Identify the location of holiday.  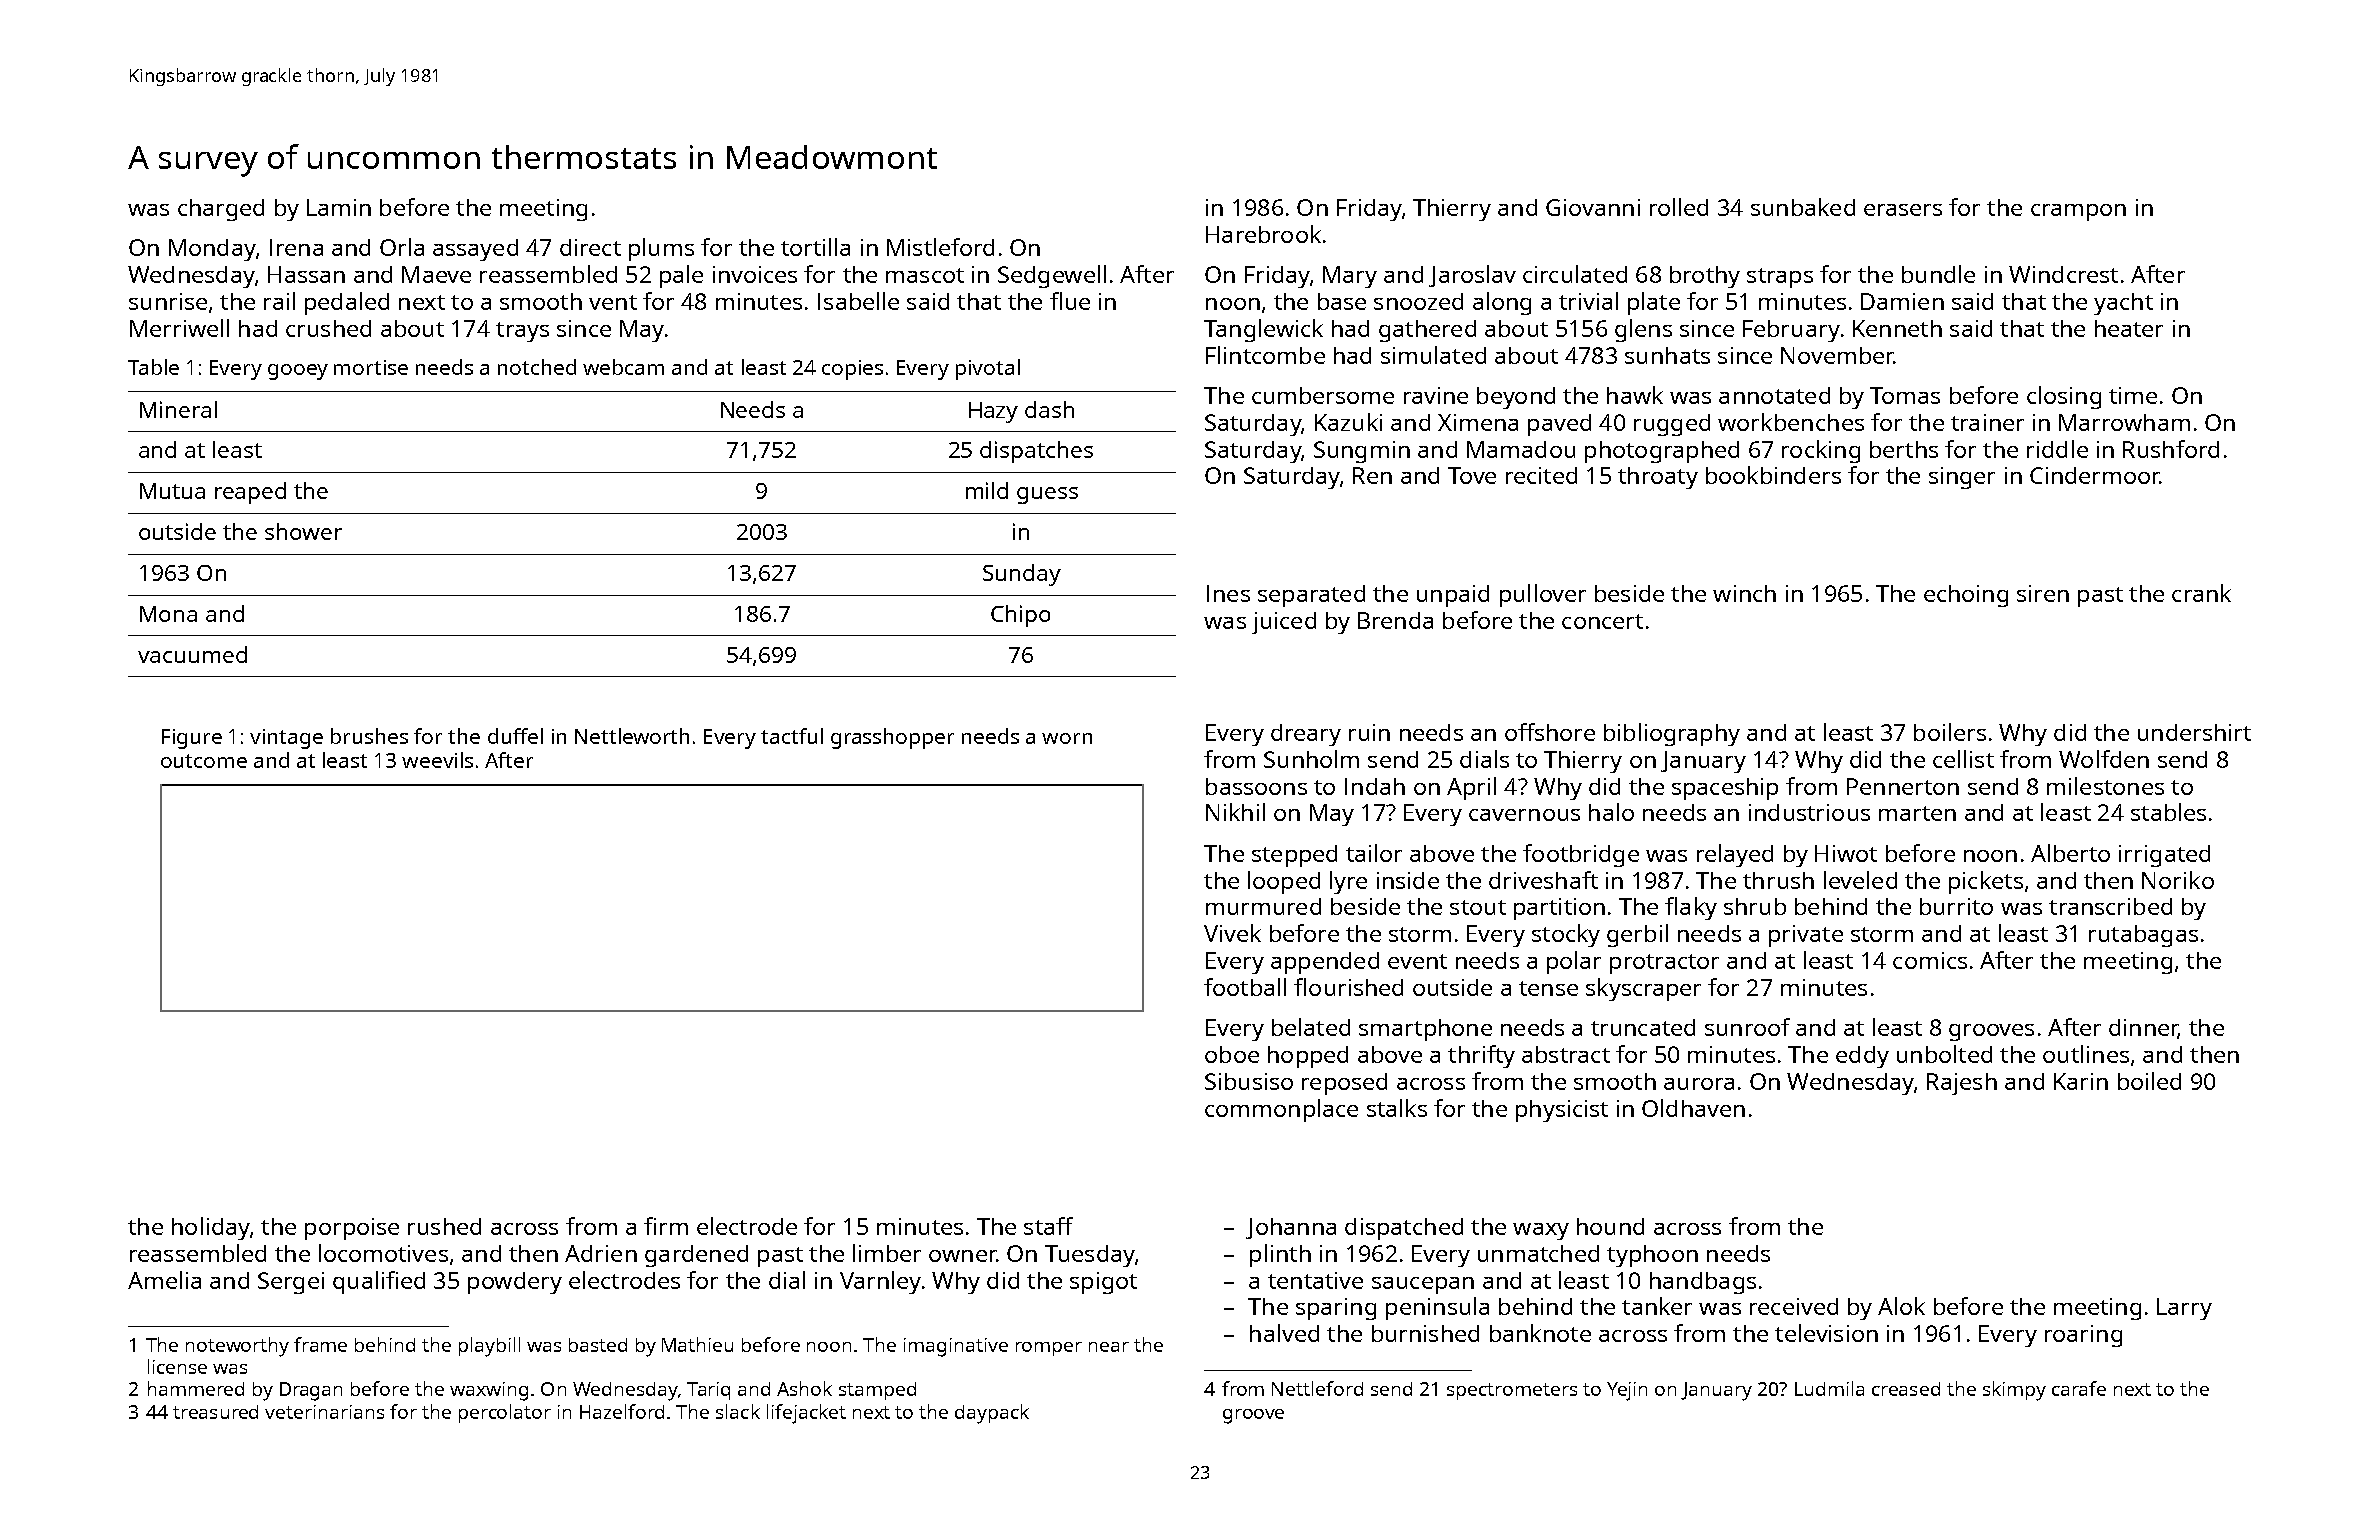
(211, 1228).
